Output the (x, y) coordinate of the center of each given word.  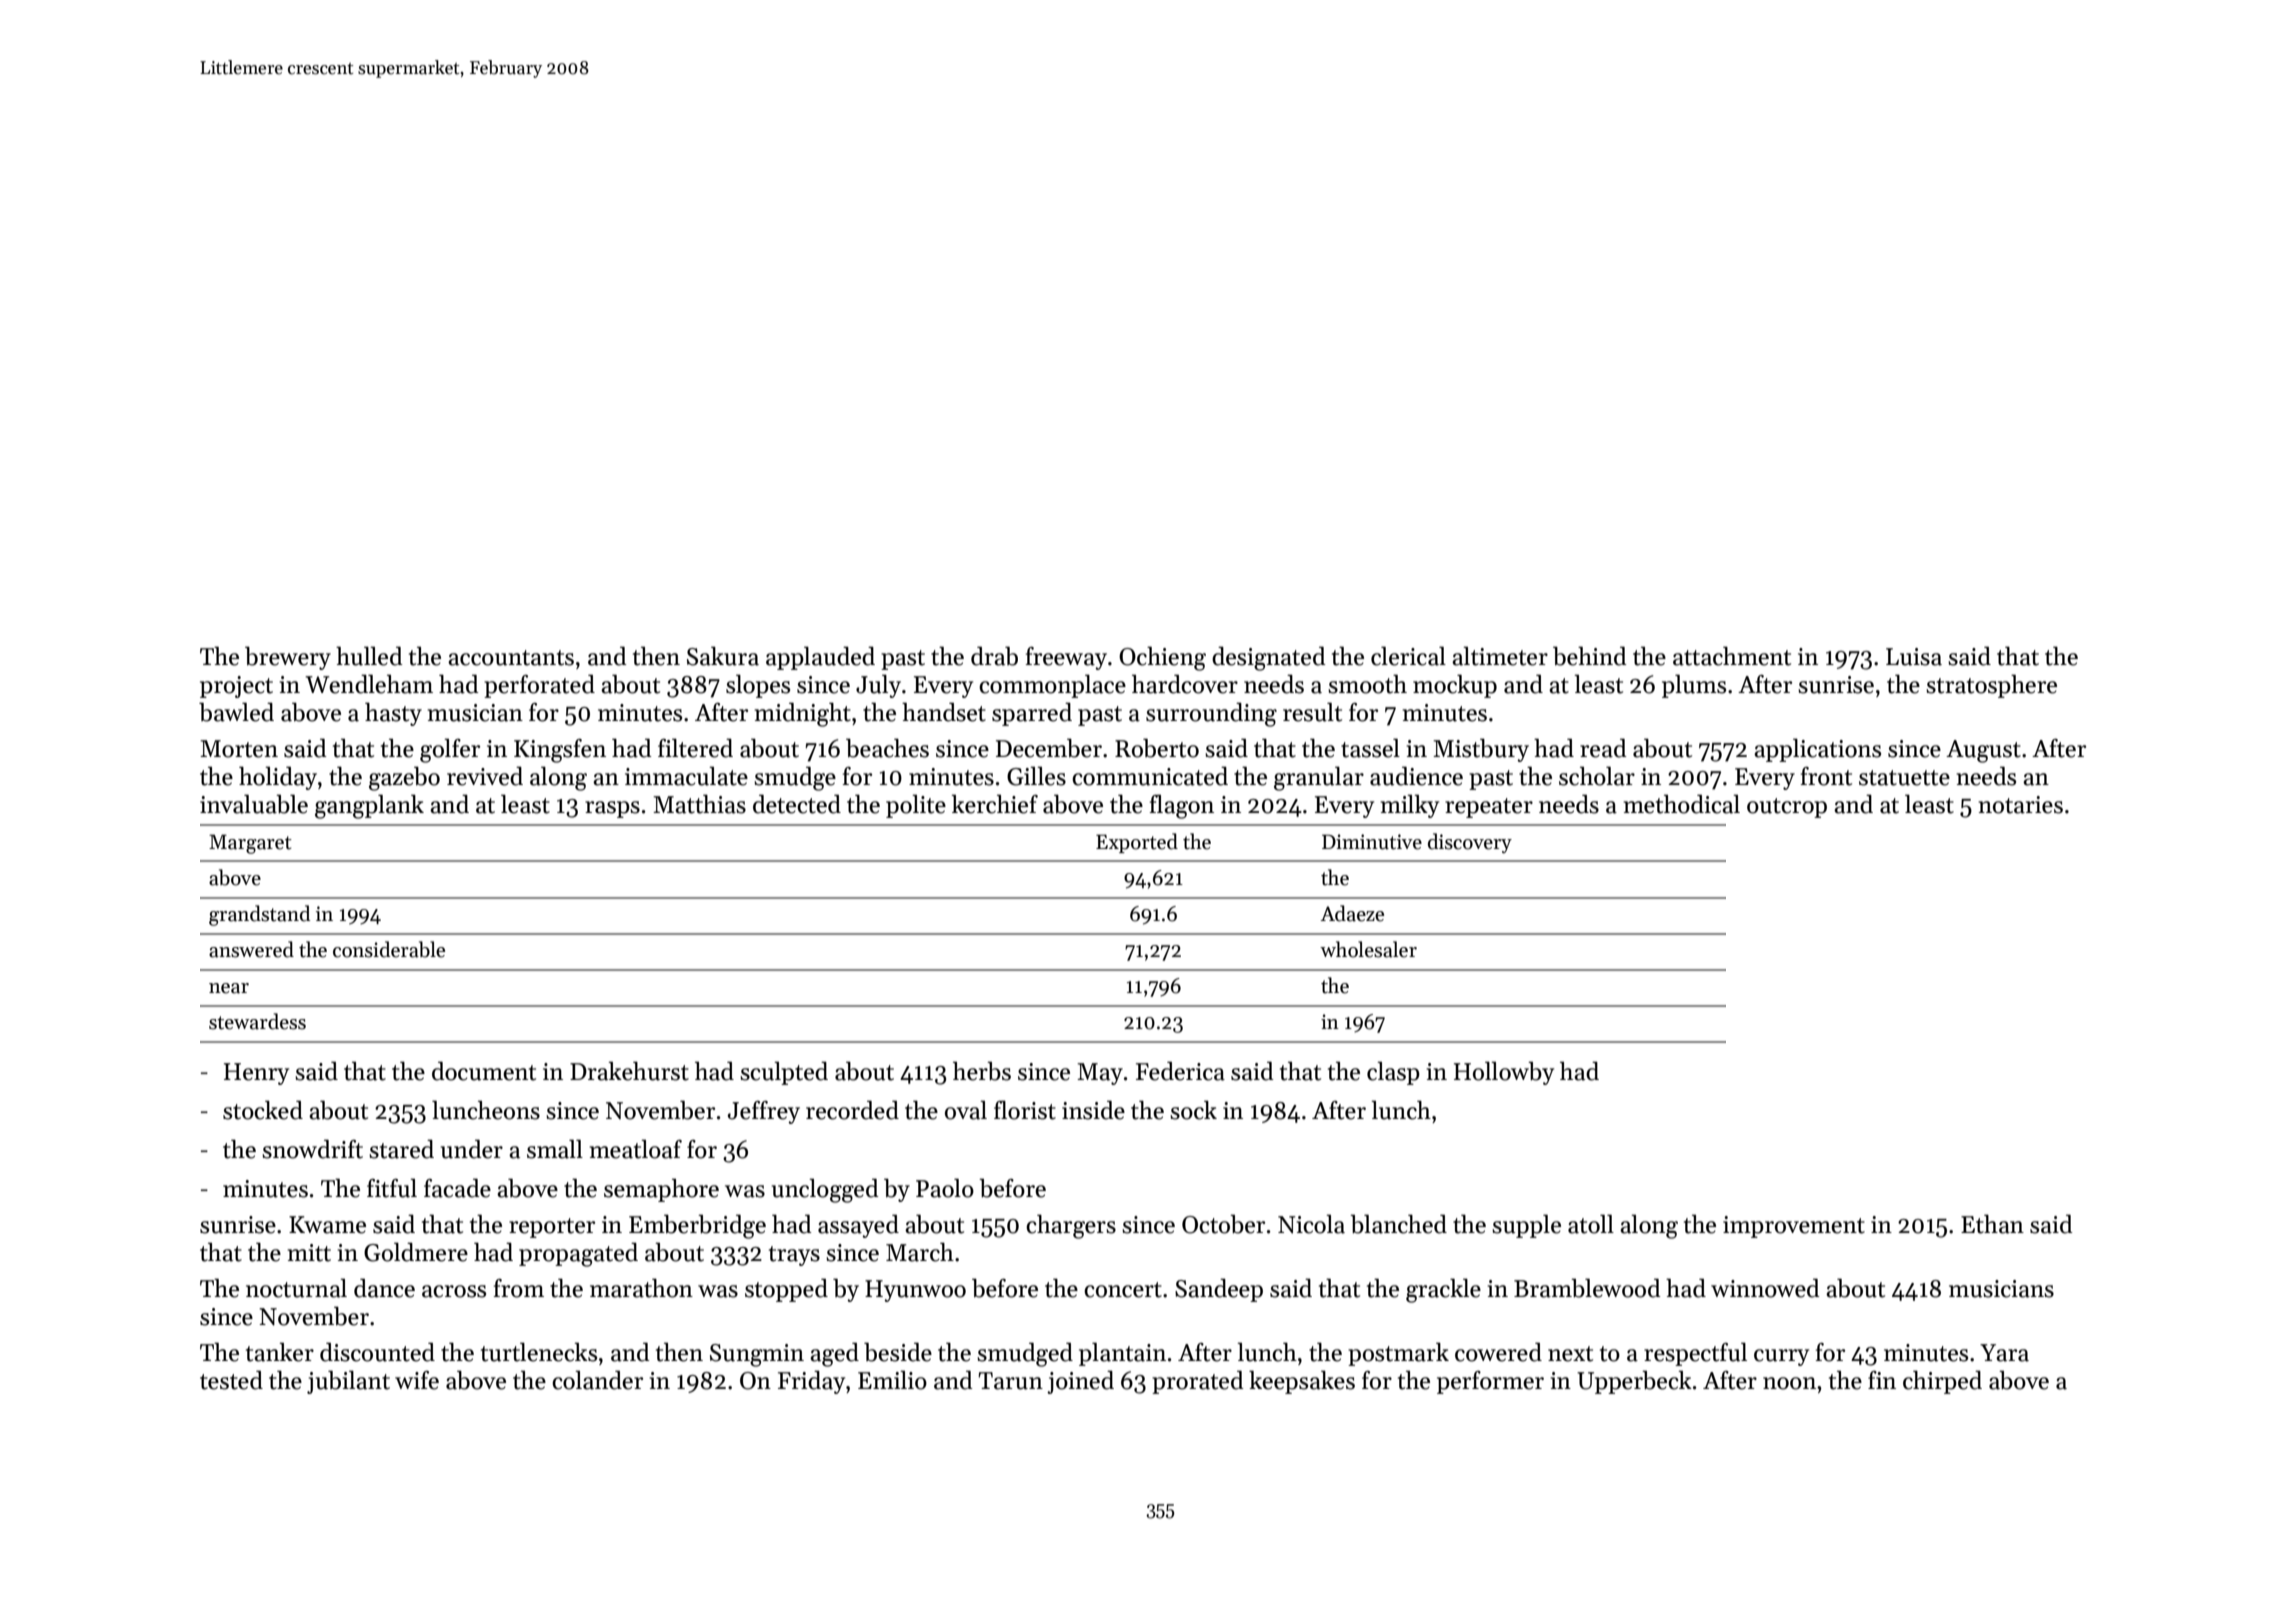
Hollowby (1504, 1073)
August (1983, 751)
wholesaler (1368, 949)
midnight (803, 714)
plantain (1122, 1354)
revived (485, 776)
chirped (1942, 1382)
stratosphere (1991, 686)
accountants (511, 658)
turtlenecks (539, 1352)
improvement (1794, 1227)
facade (457, 1188)
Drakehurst (629, 1071)
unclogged (825, 1190)
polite (916, 806)
